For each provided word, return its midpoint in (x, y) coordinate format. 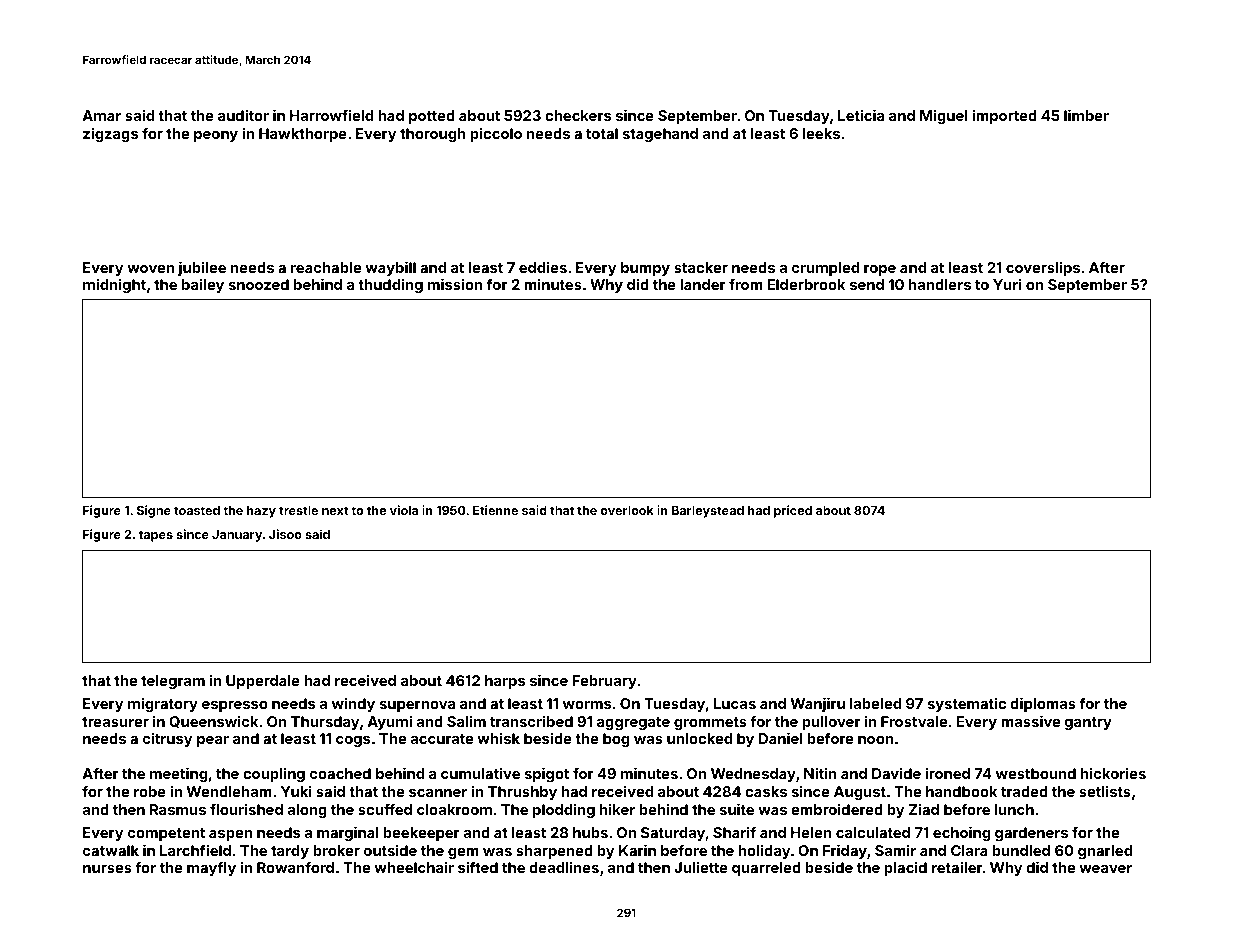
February (604, 682)
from (746, 284)
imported (1004, 116)
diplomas (1043, 704)
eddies (543, 267)
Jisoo (285, 534)
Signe (154, 511)
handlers (940, 284)
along (307, 811)
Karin (637, 850)
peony (216, 136)
